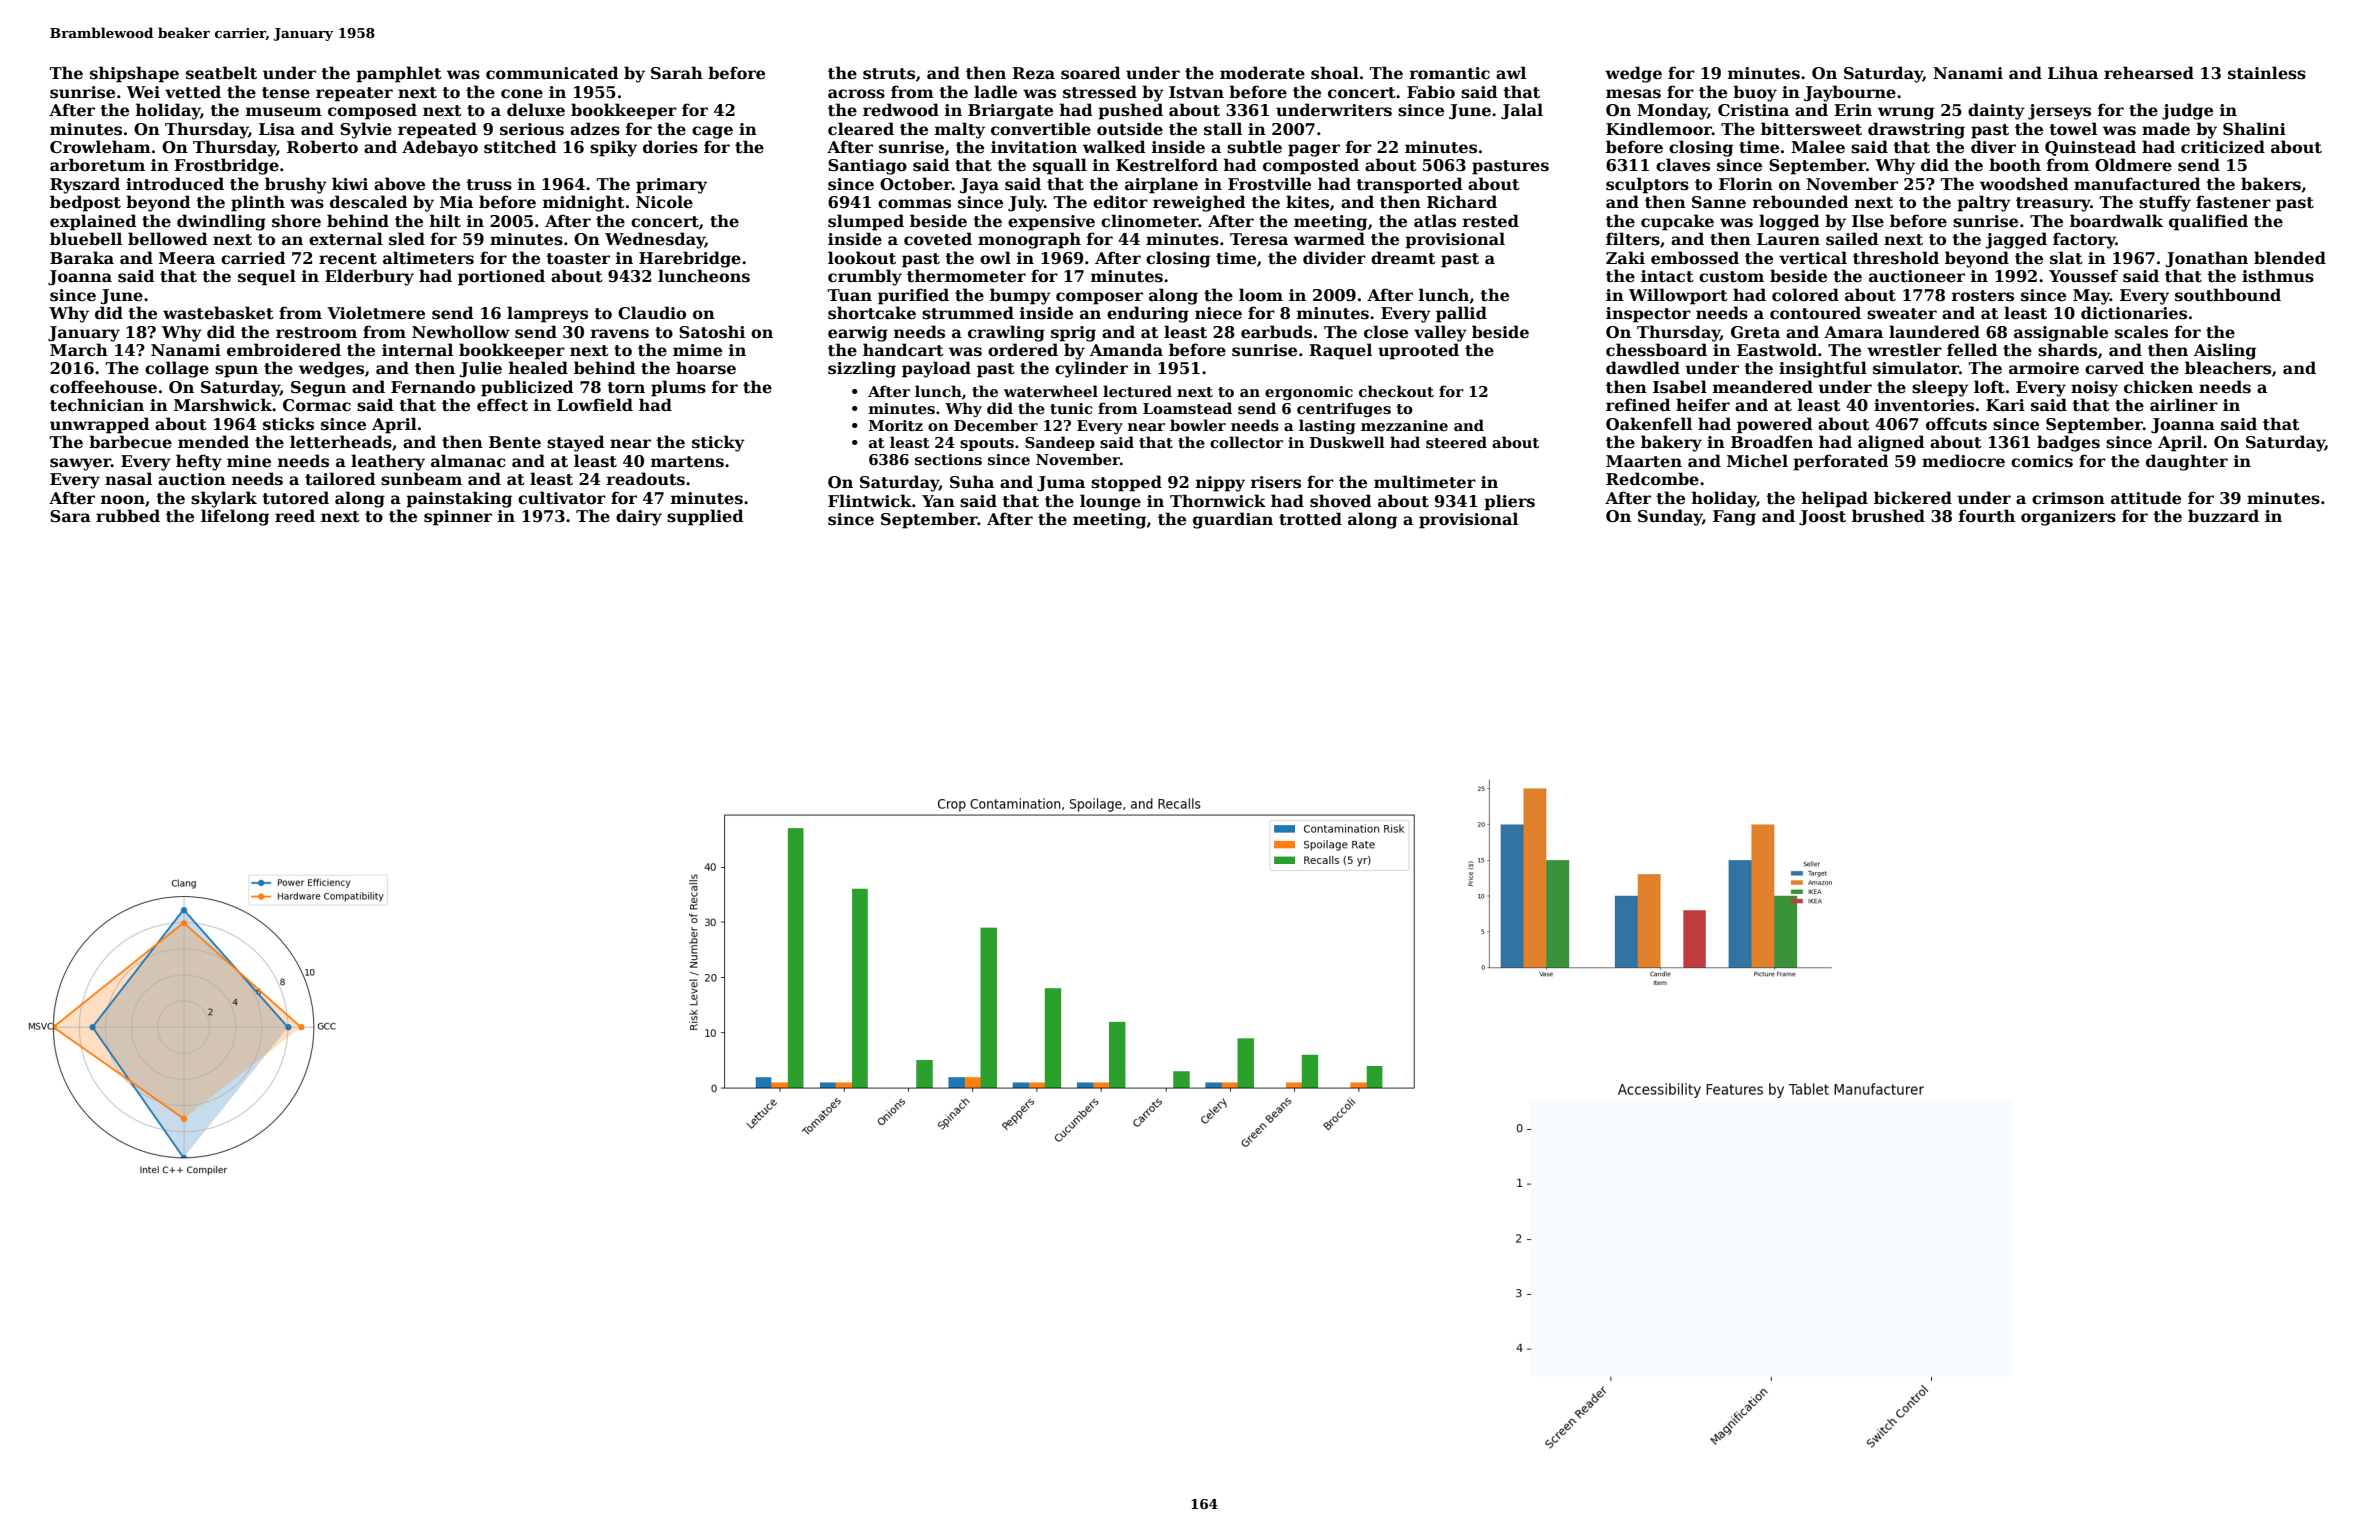  I want to click on ravens, so click(620, 334).
